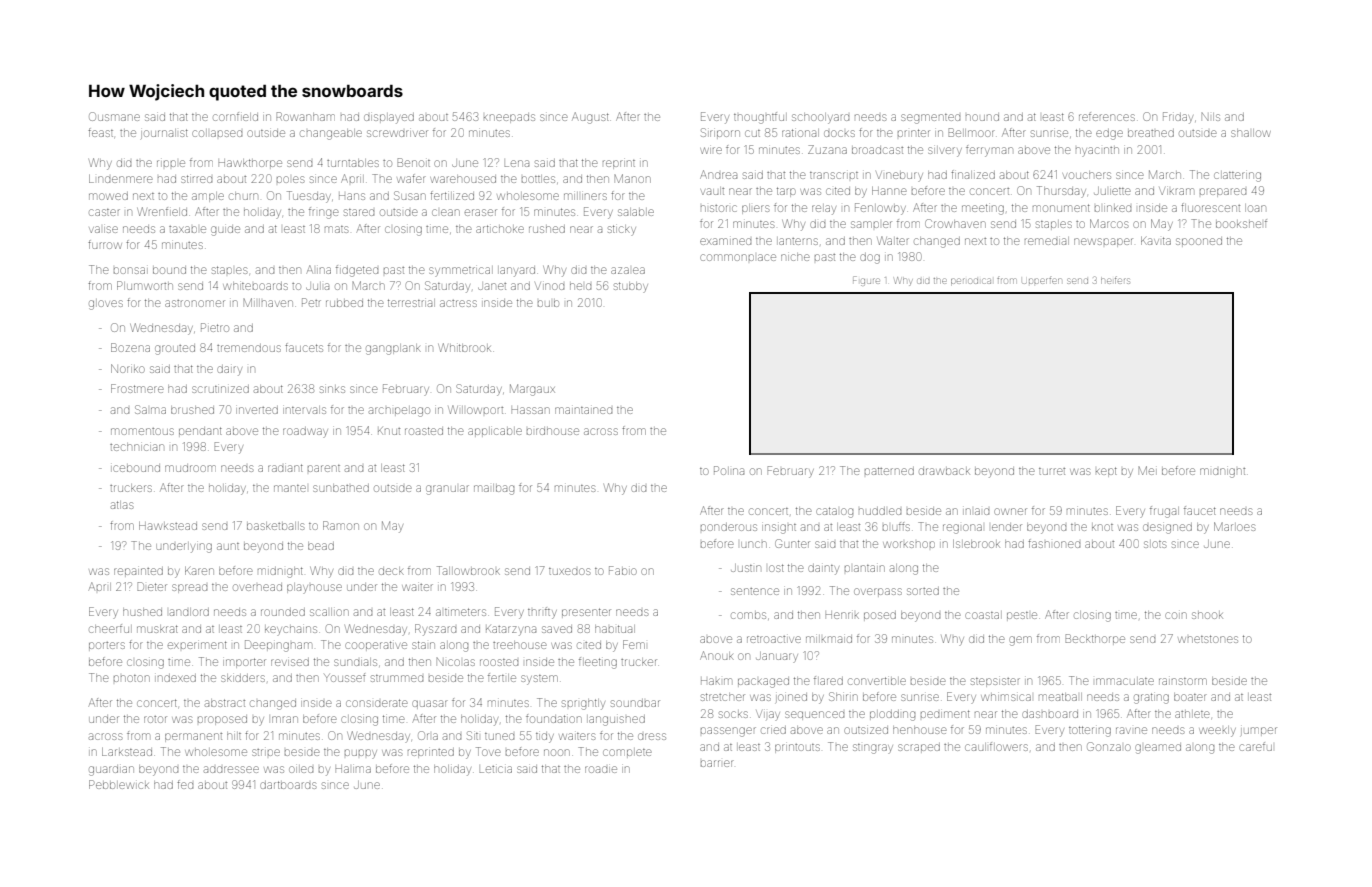 The image size is (1372, 887). What do you see at coordinates (500, 229) in the document?
I see `artichoke` at bounding box center [500, 229].
